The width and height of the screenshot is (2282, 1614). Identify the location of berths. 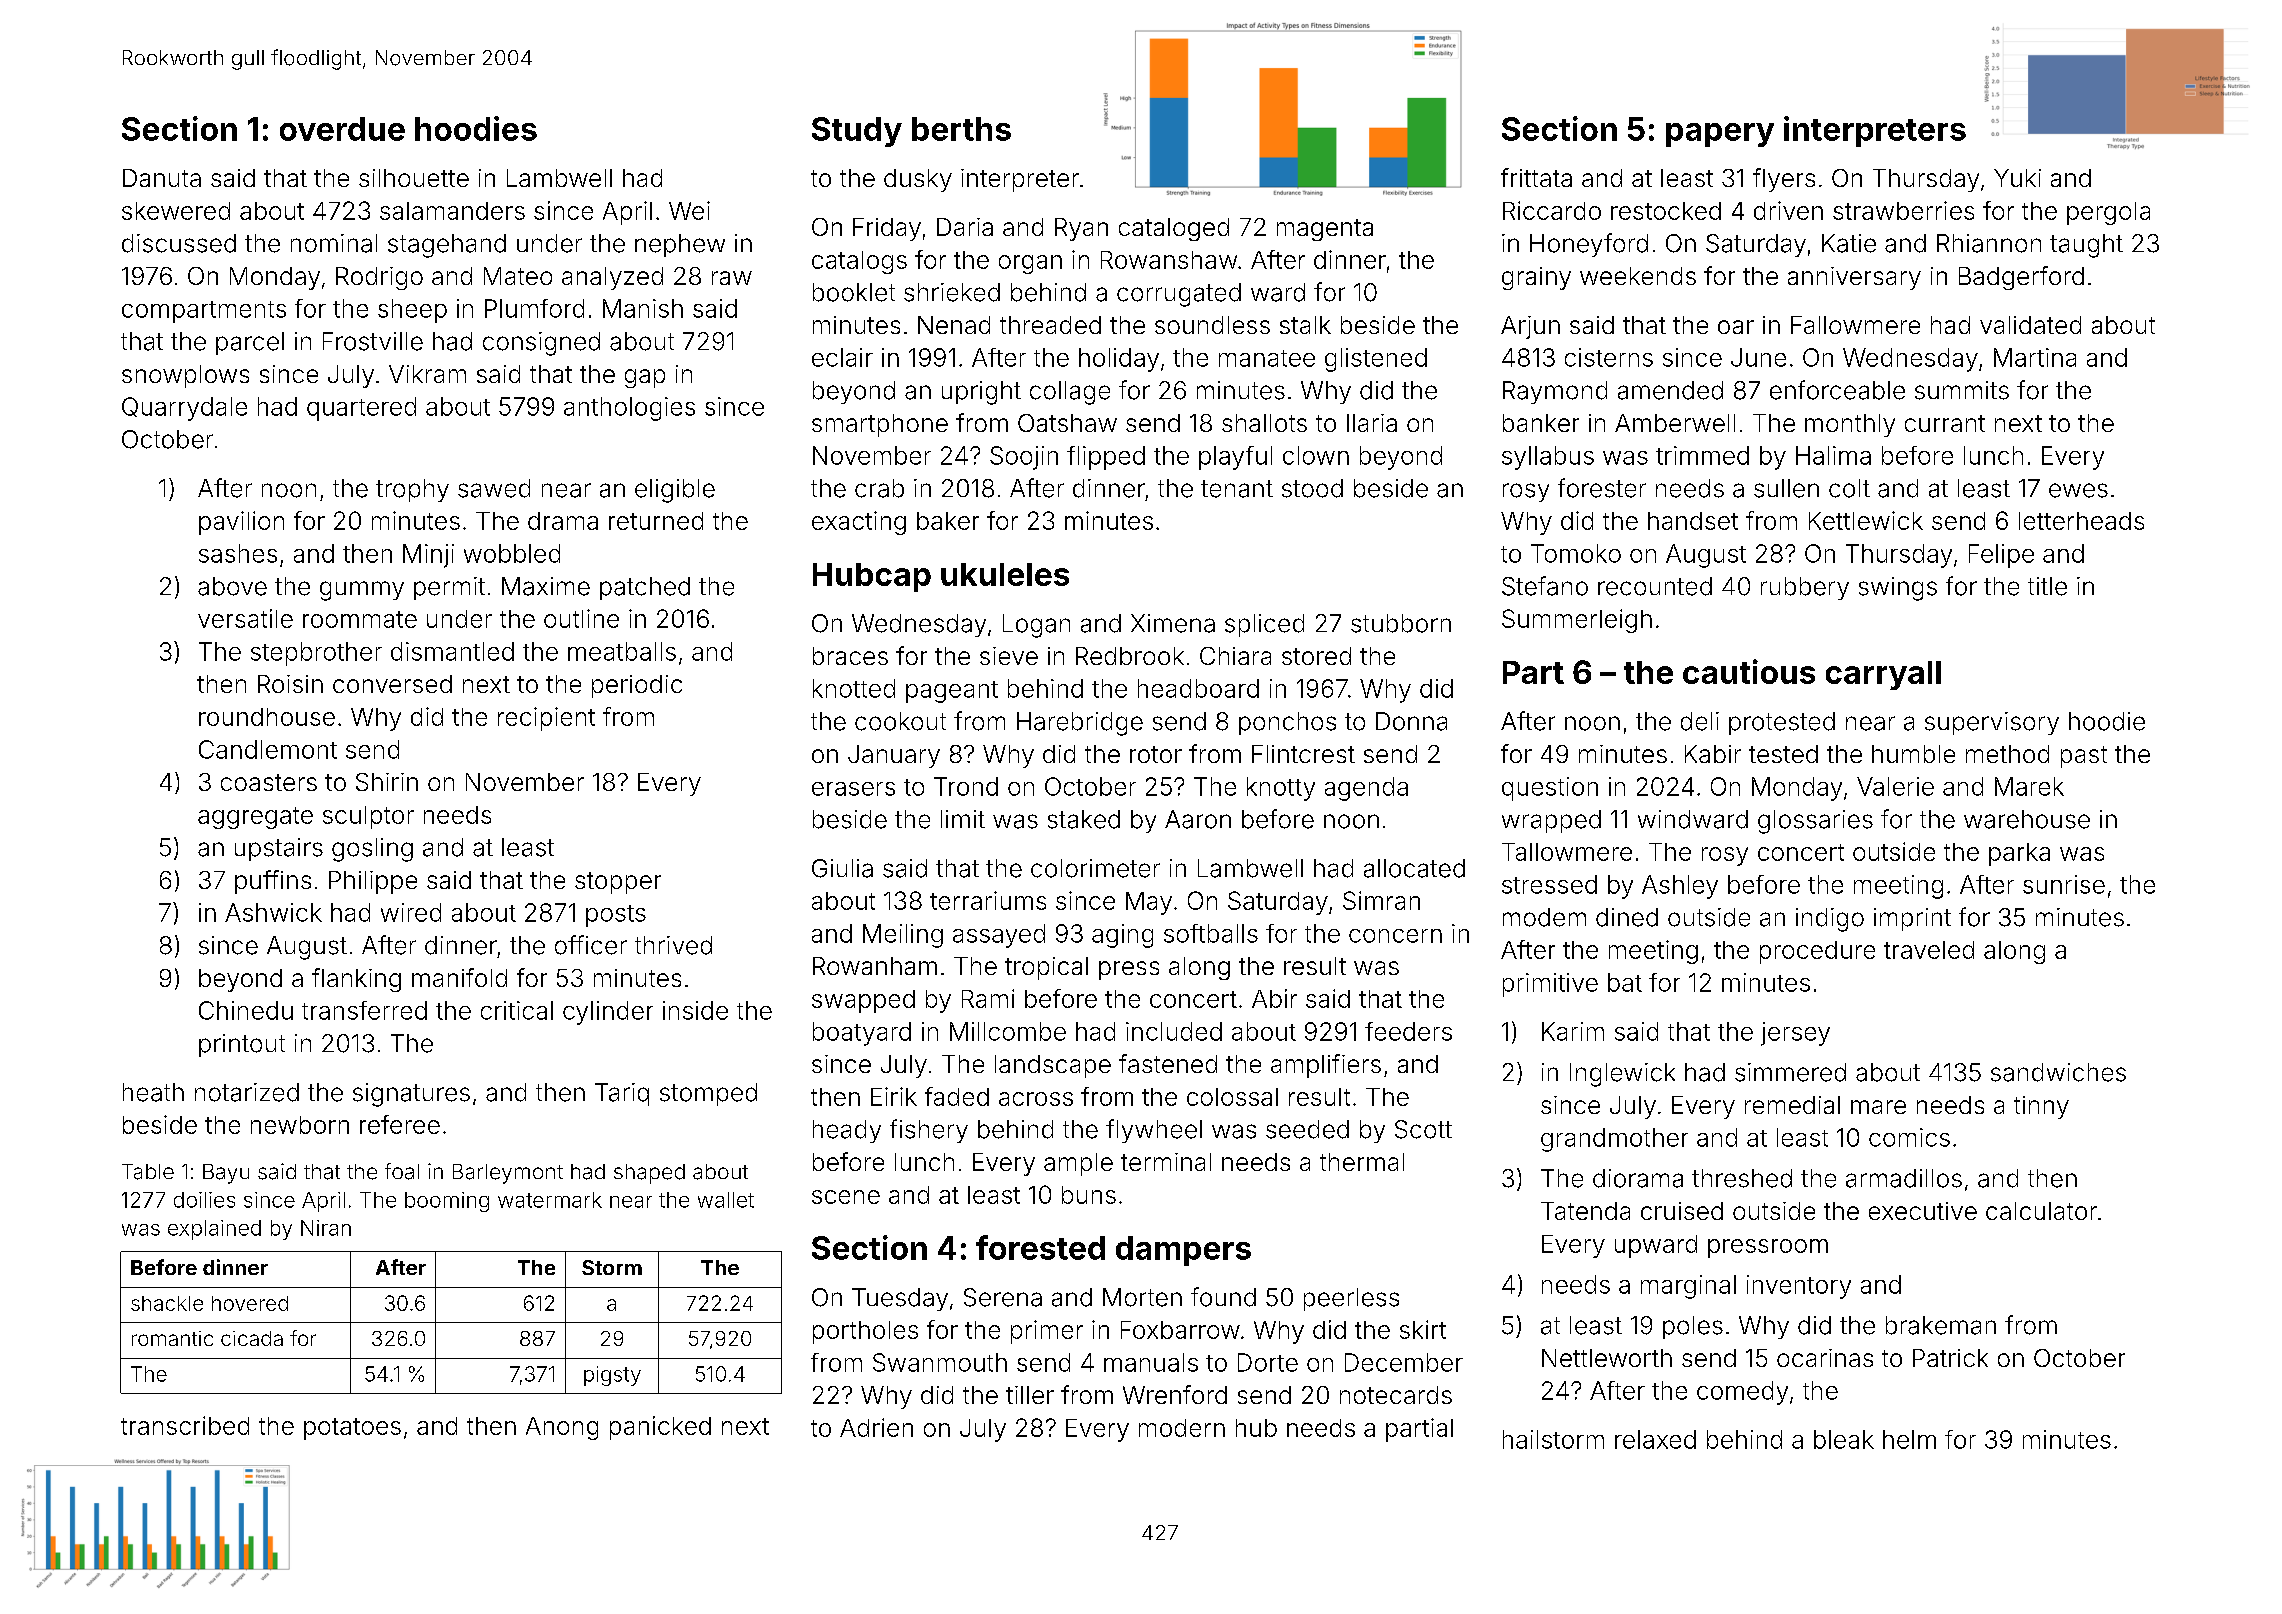
(961, 129).
